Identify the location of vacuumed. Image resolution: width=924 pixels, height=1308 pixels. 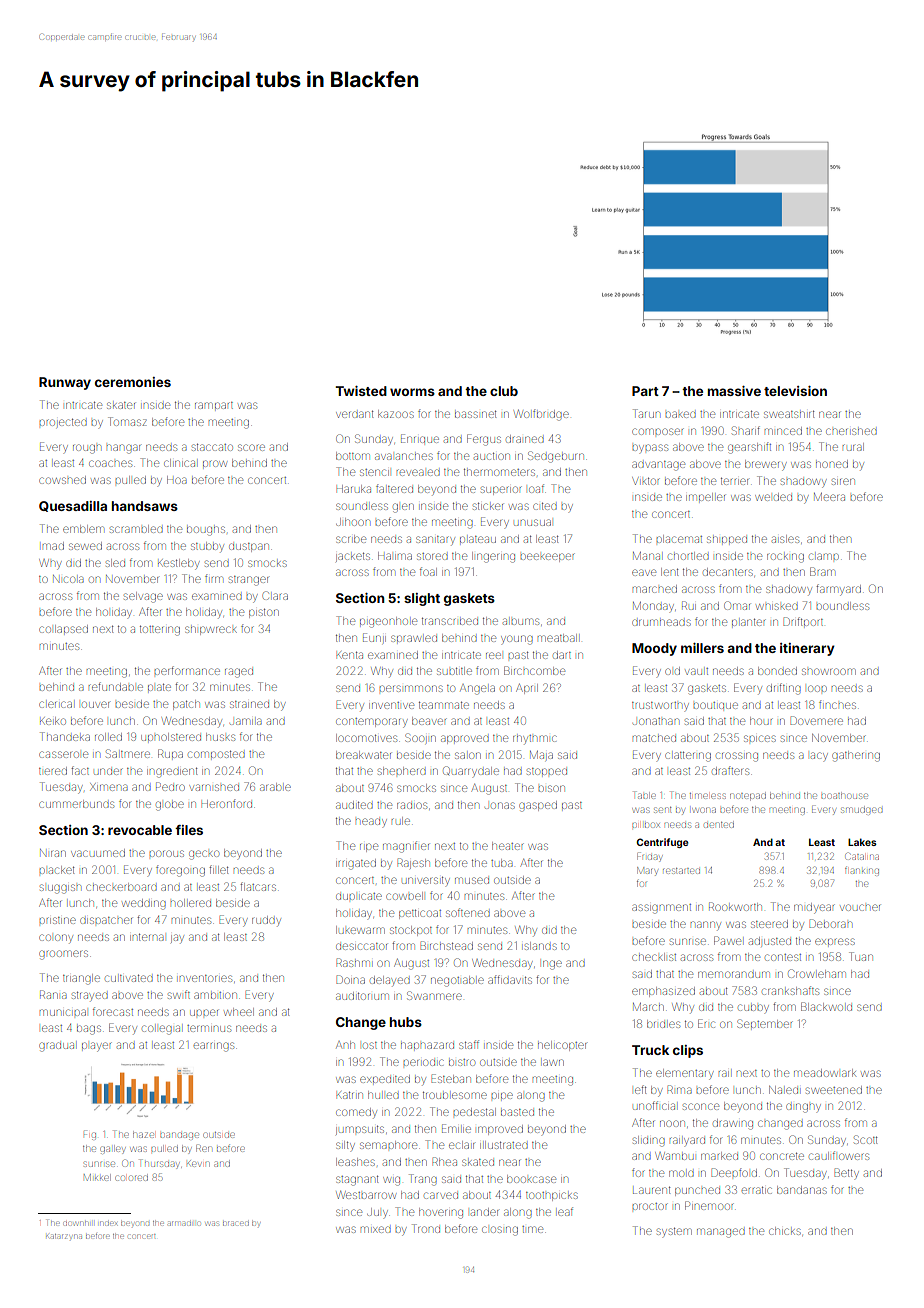
(98, 853).
